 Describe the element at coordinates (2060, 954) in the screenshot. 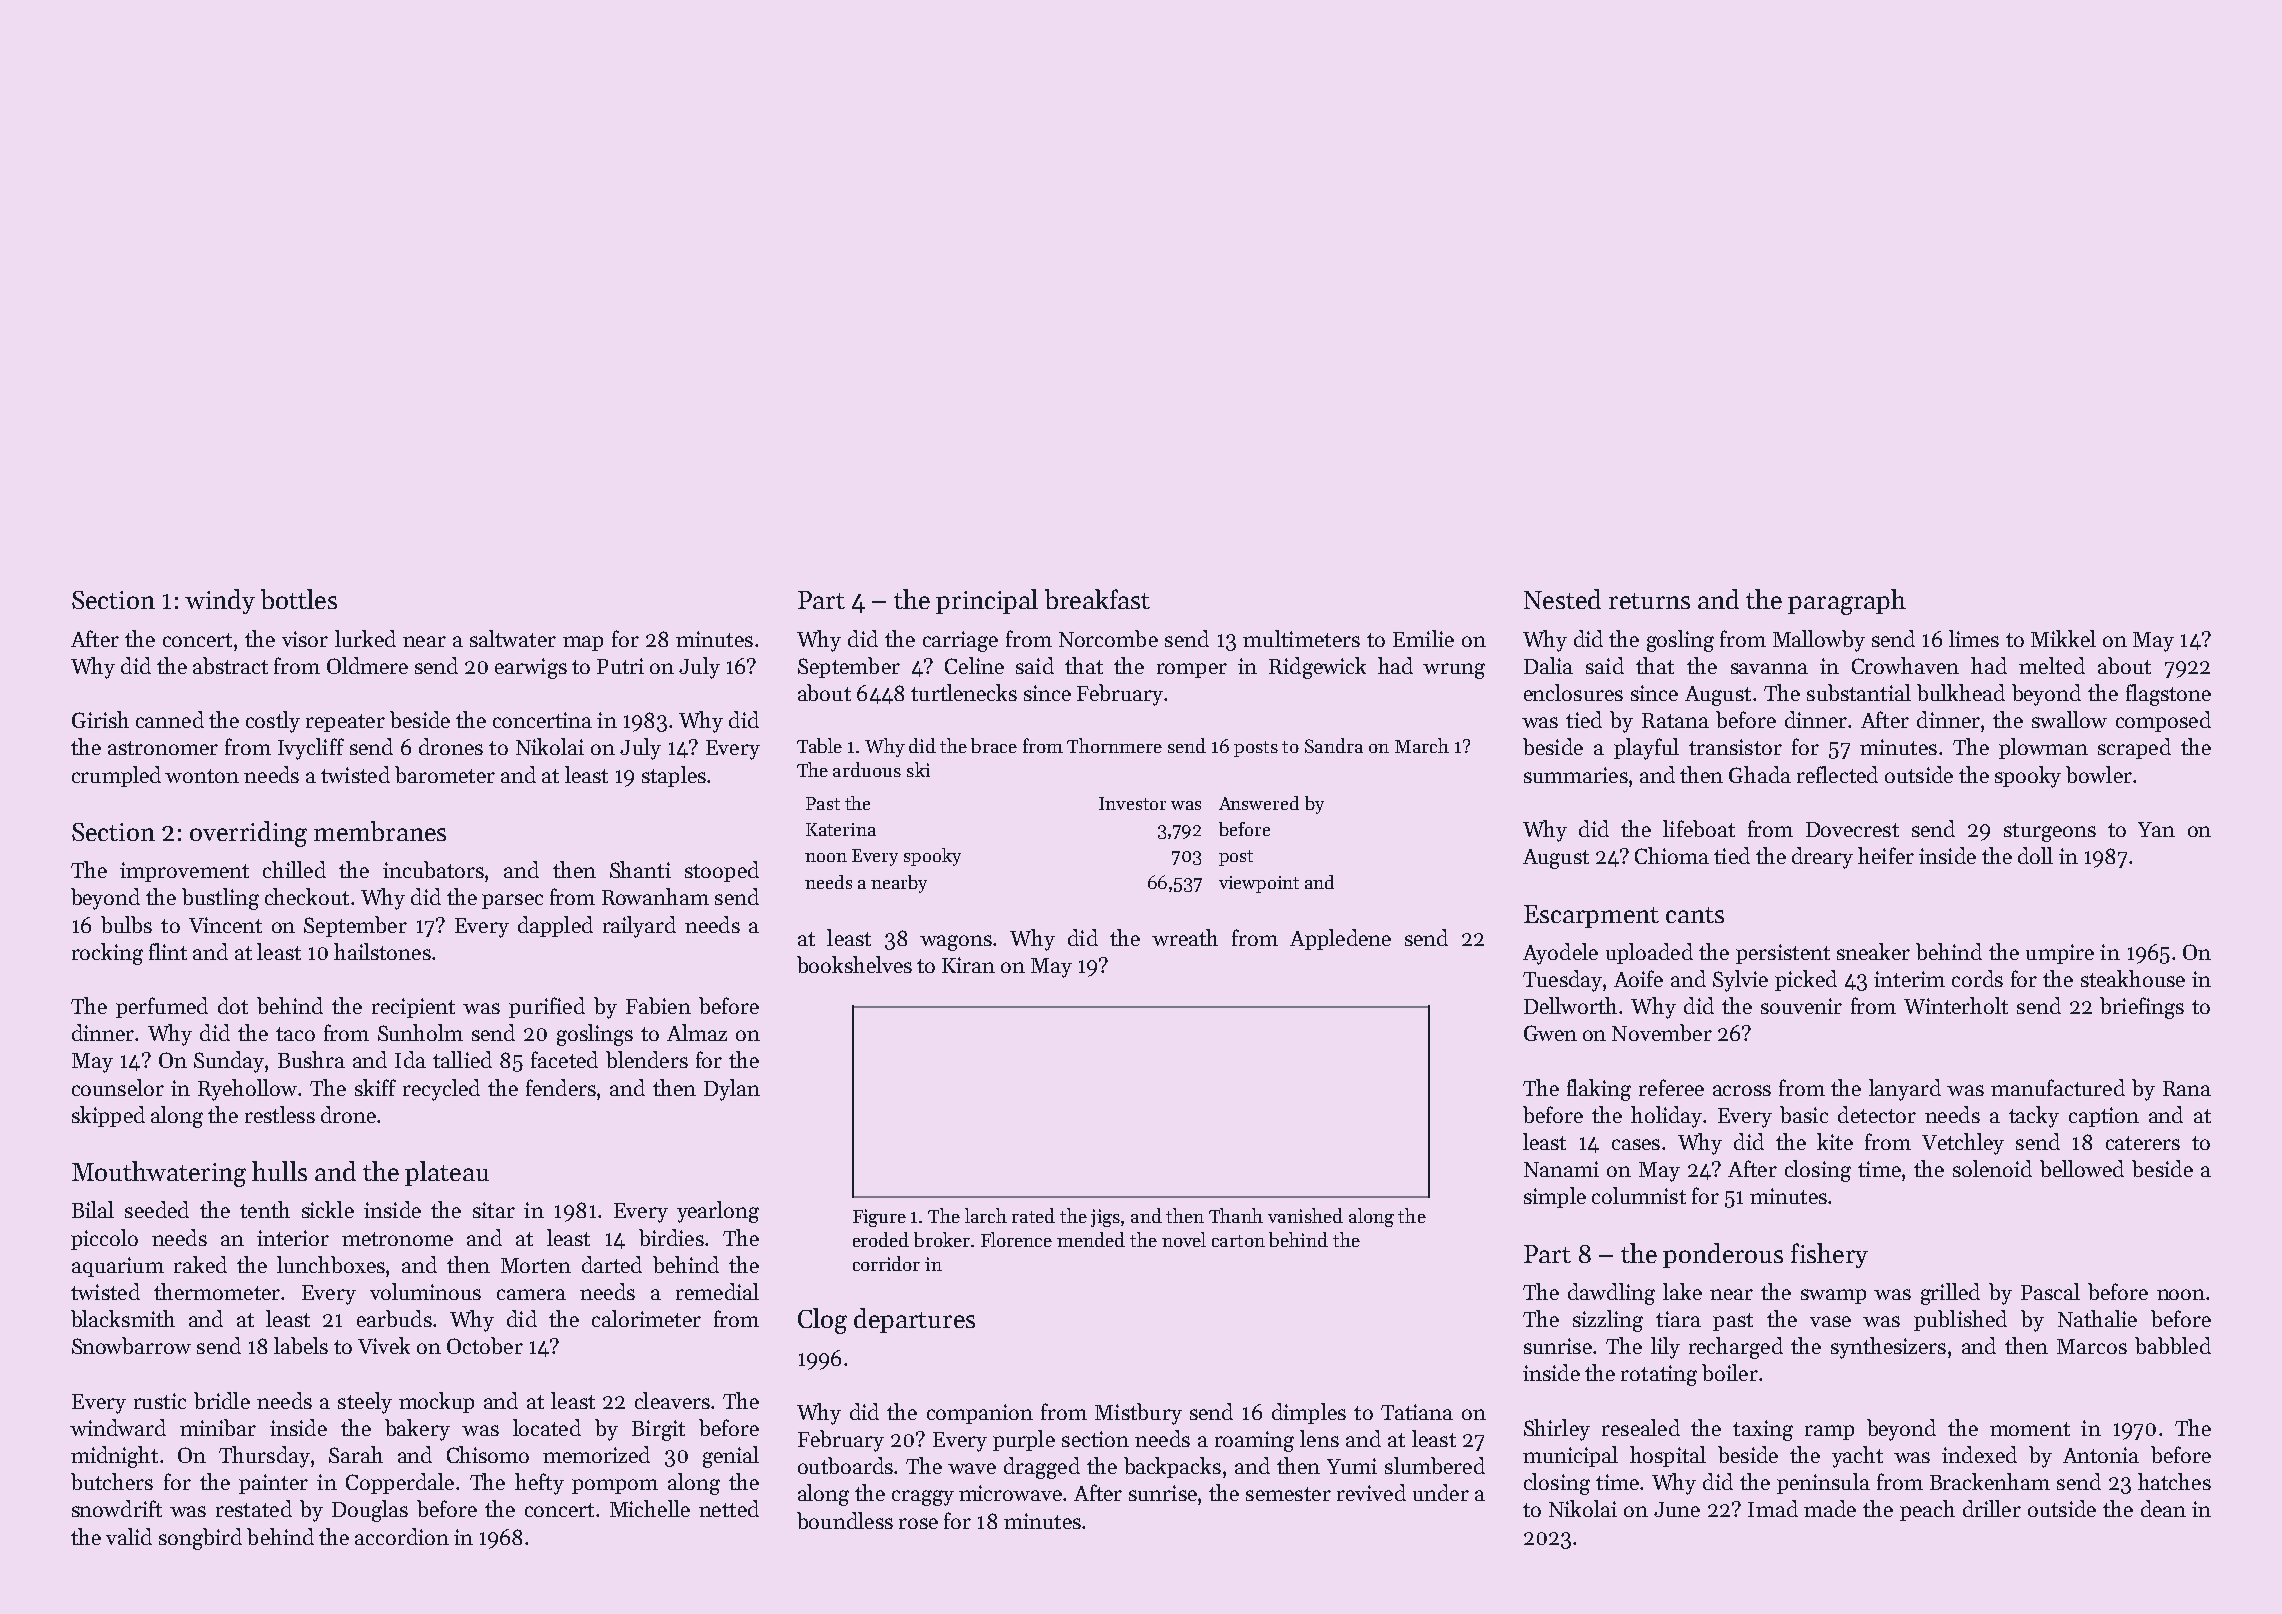

I see `umpire` at that location.
